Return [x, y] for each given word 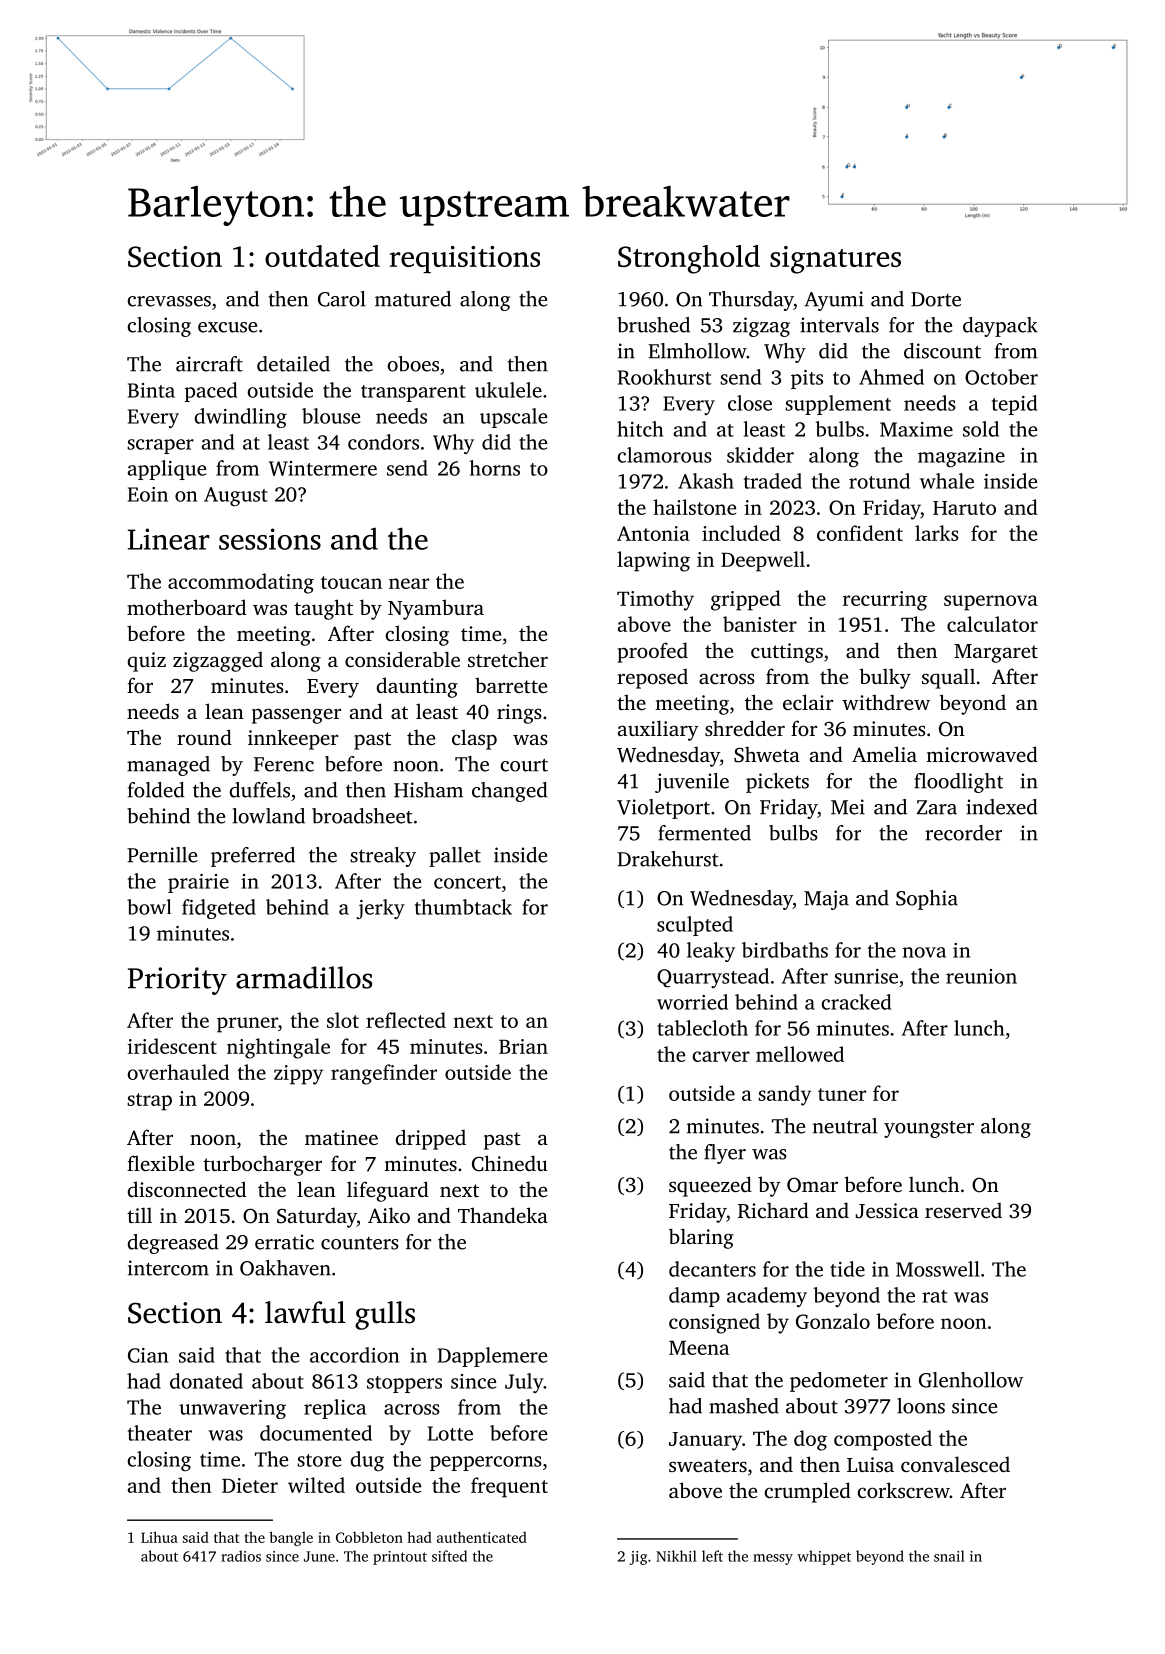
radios [241, 1556]
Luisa [870, 1464]
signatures [835, 260]
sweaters [708, 1465]
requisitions [465, 259]
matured [413, 299]
